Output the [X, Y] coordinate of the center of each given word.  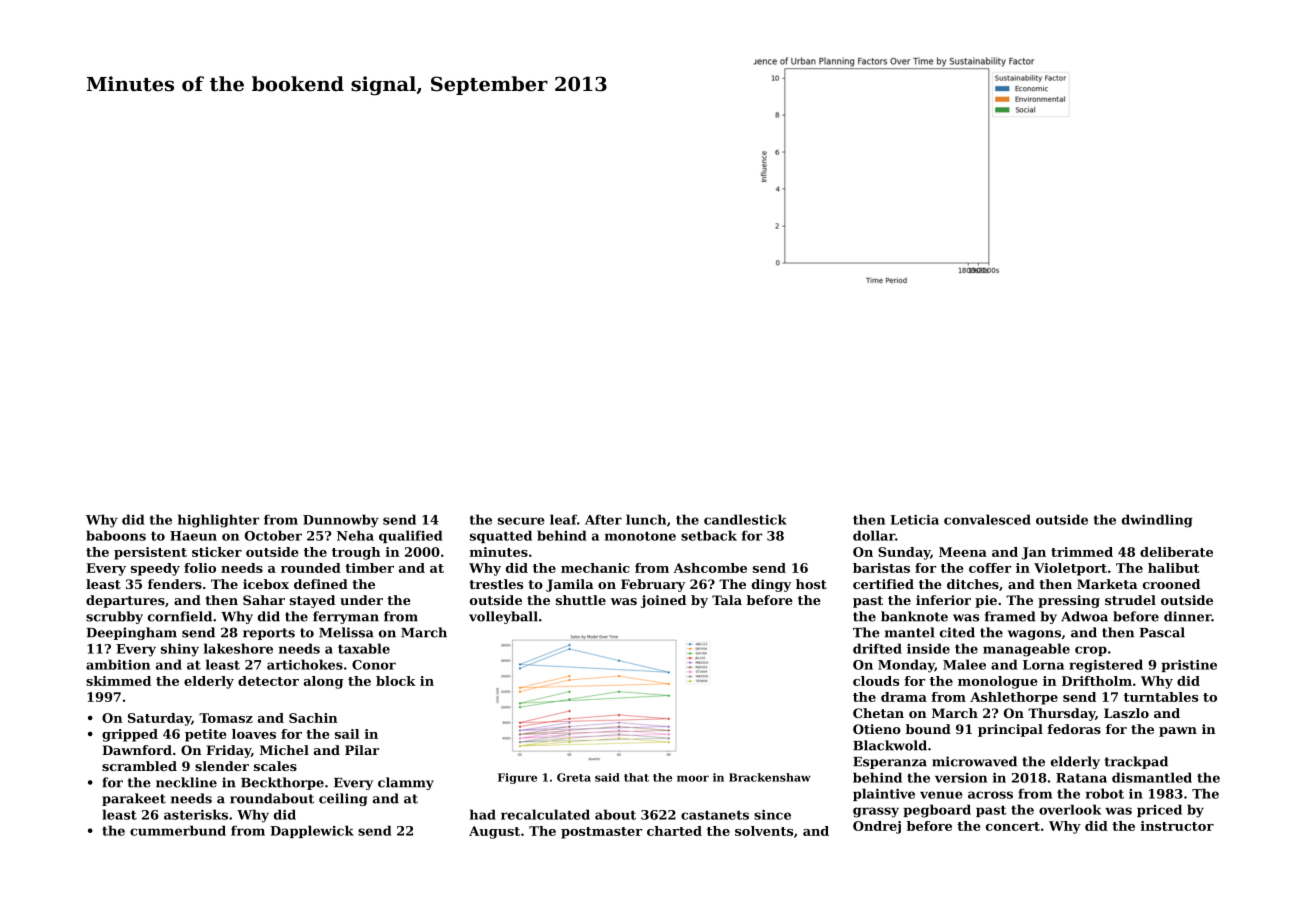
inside [928, 648]
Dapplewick [312, 831]
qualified [410, 536]
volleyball [503, 617]
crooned [1171, 584]
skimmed [118, 681]
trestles [496, 584]
